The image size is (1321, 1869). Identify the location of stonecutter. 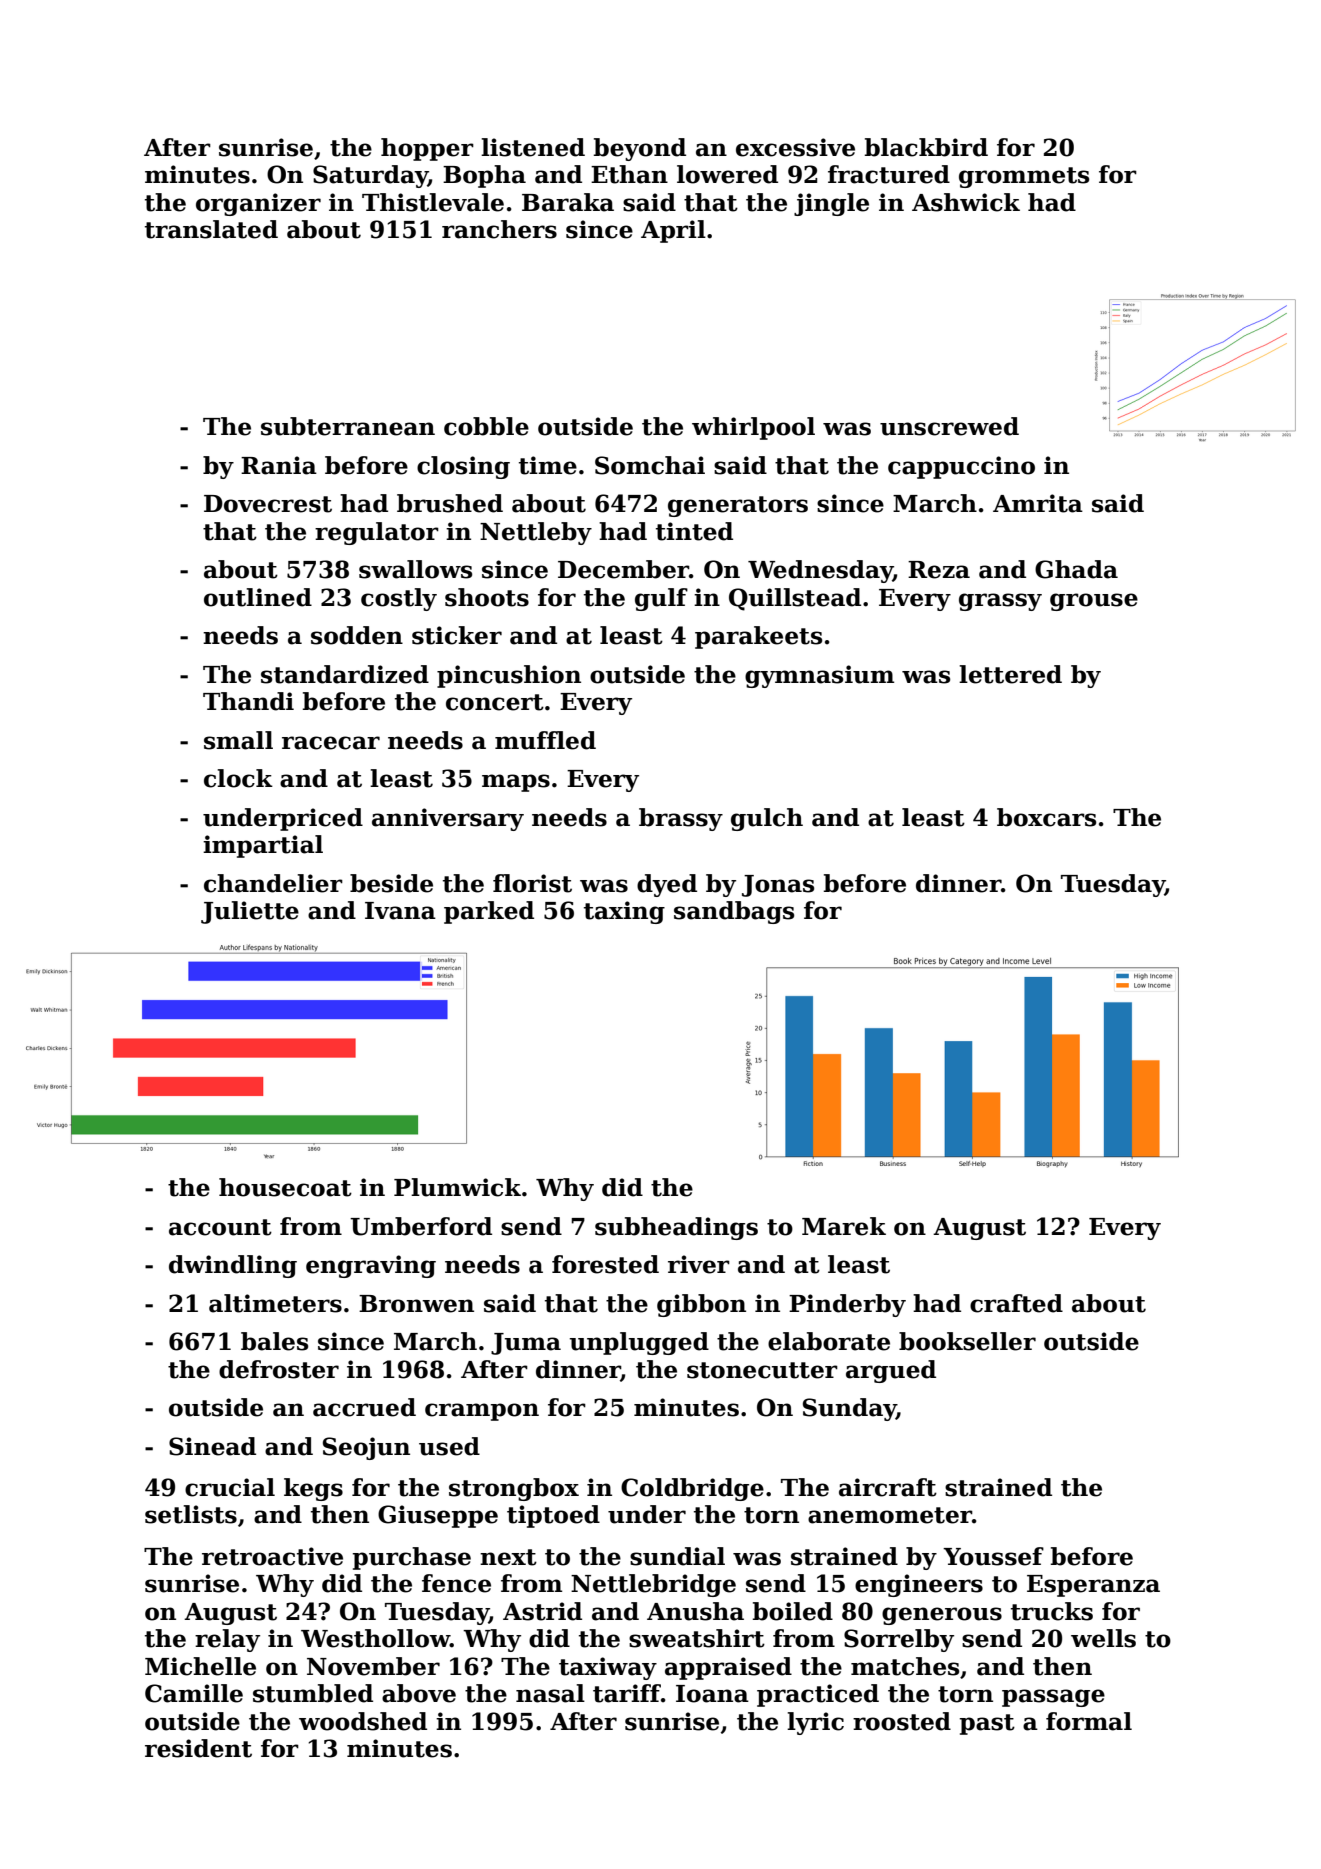
(762, 1370).
